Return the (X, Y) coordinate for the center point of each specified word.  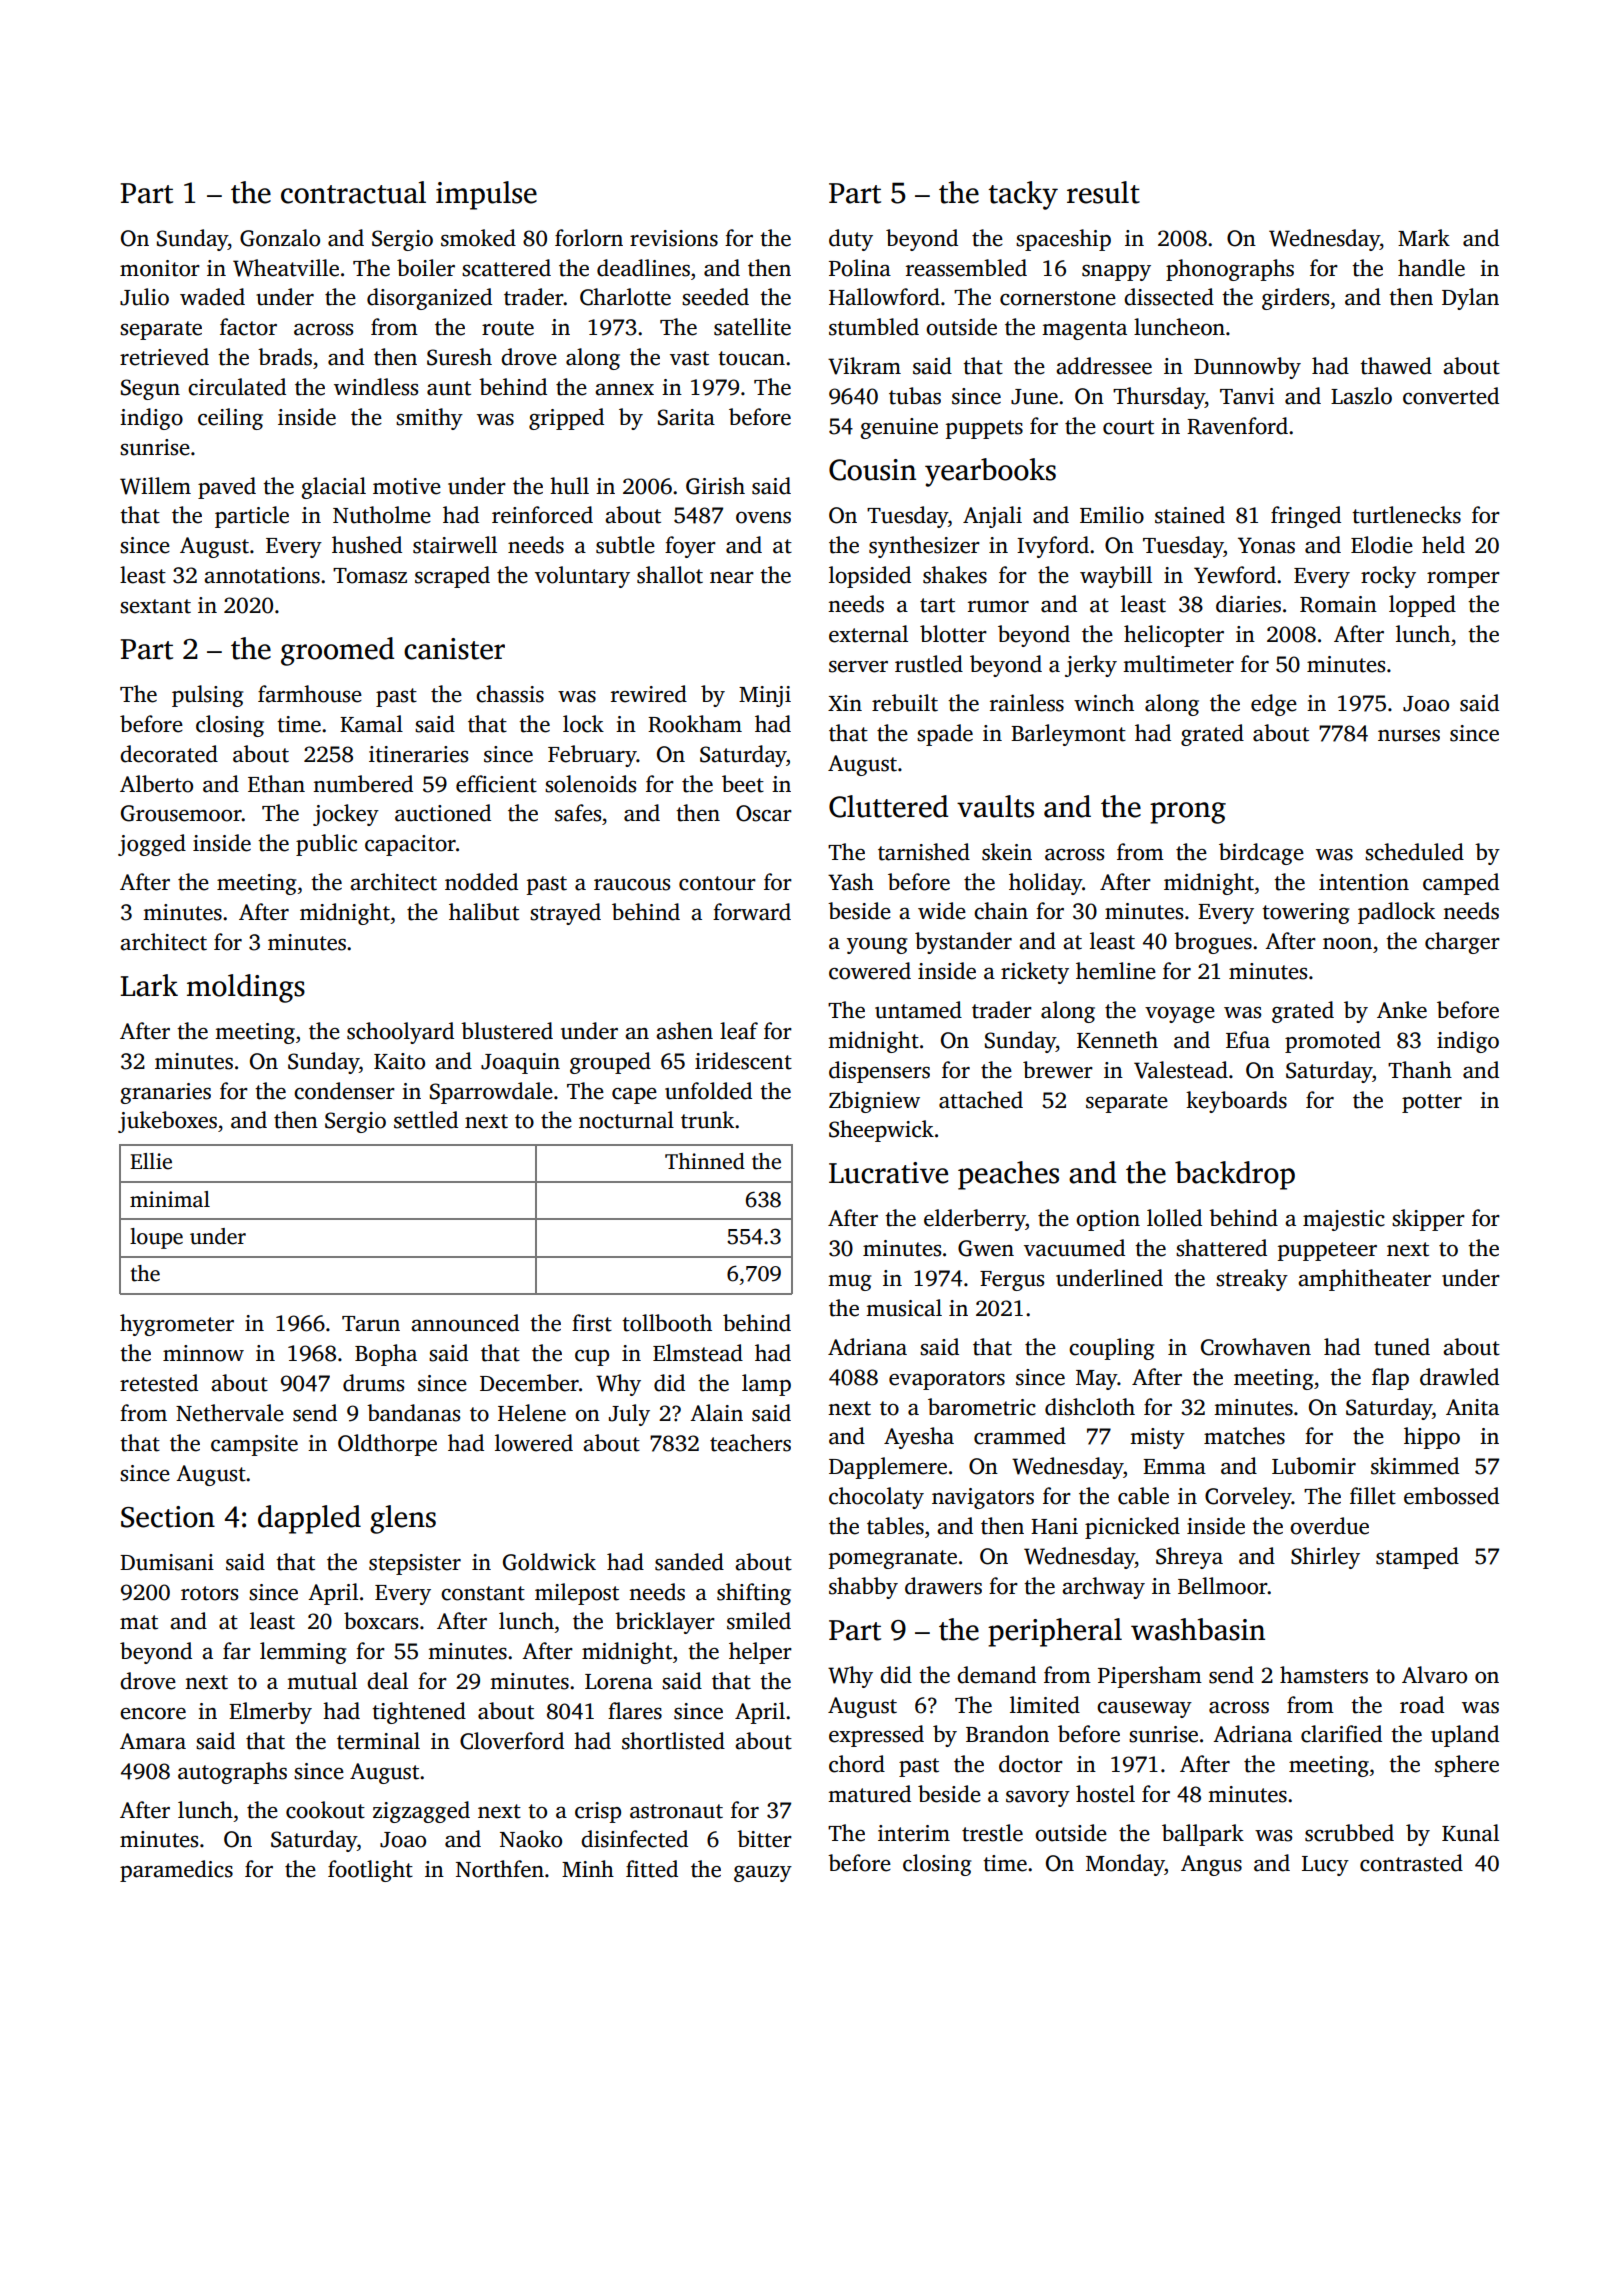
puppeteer (1327, 1251)
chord (857, 1764)
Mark (1424, 238)
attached (981, 1100)
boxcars (381, 1621)
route (508, 328)
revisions (674, 238)
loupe (156, 1238)
